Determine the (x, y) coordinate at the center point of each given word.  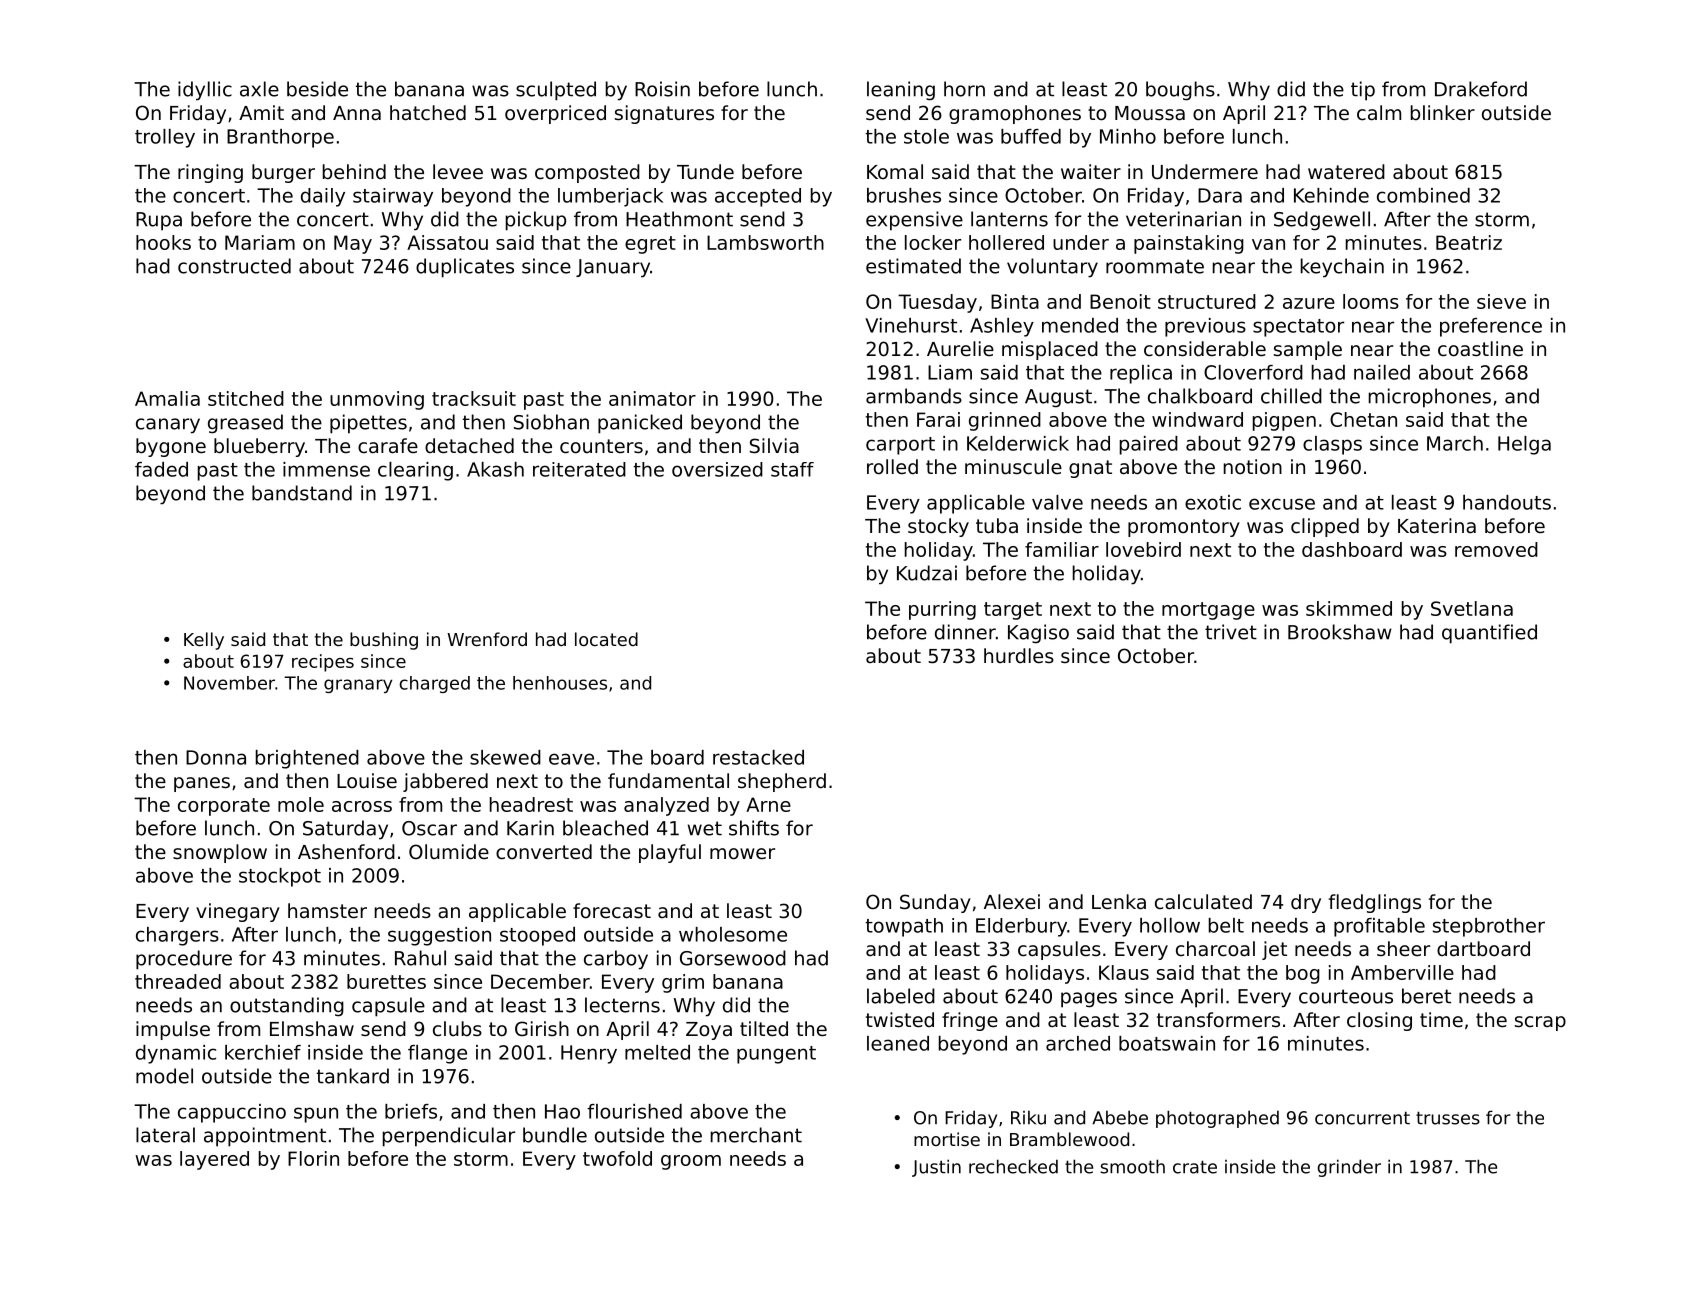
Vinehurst (911, 325)
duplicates (465, 268)
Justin (936, 1168)
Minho (1128, 136)
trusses (1448, 1118)
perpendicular (449, 1137)
